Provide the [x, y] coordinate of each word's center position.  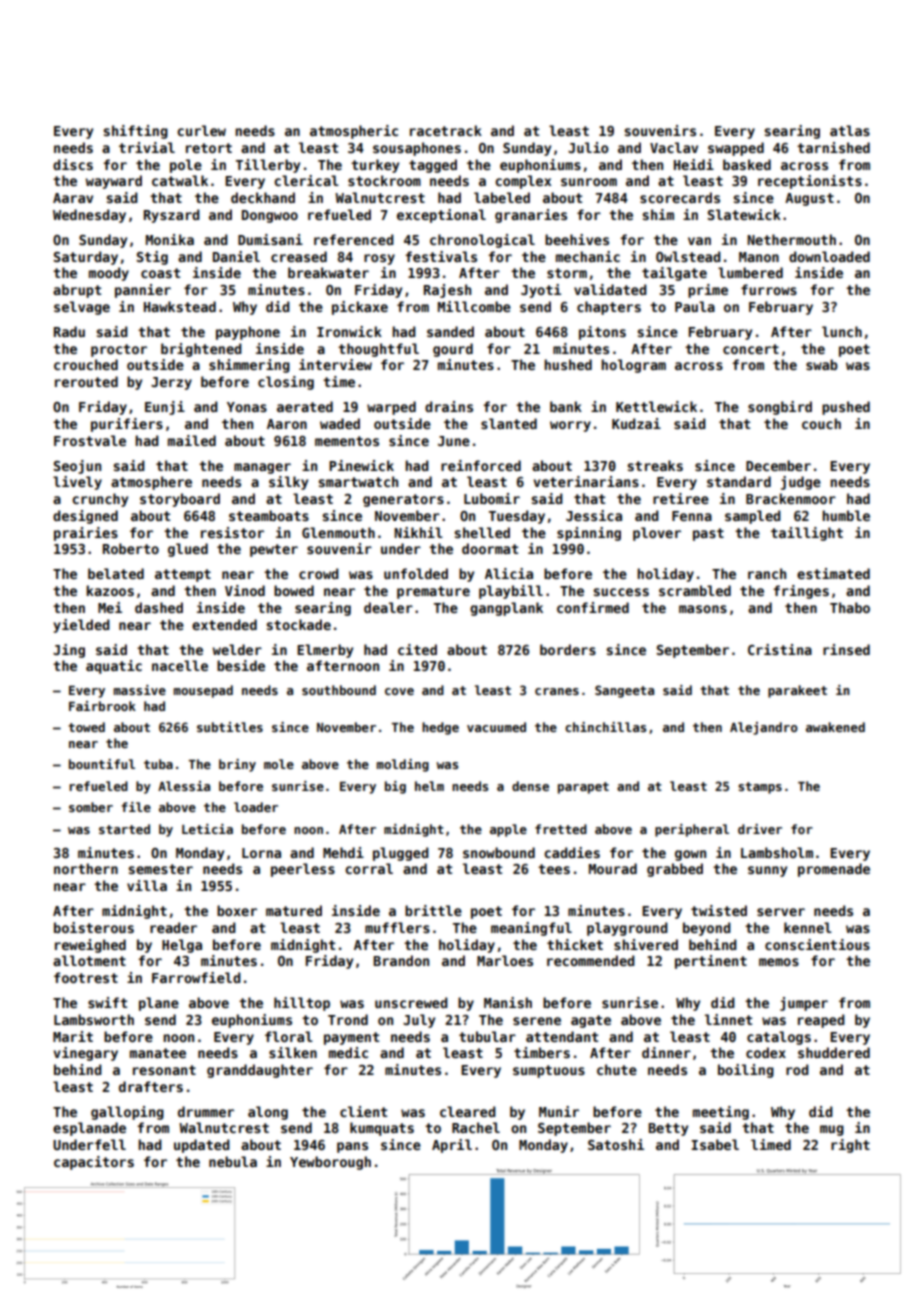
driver [760, 829]
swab [822, 364]
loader [256, 807]
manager [262, 468]
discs [73, 164]
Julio [588, 147]
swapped [736, 149]
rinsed [846, 649]
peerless [303, 870]
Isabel [715, 1144]
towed [86, 727]
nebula [233, 1161]
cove [399, 691]
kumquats [382, 1129]
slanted [509, 423]
